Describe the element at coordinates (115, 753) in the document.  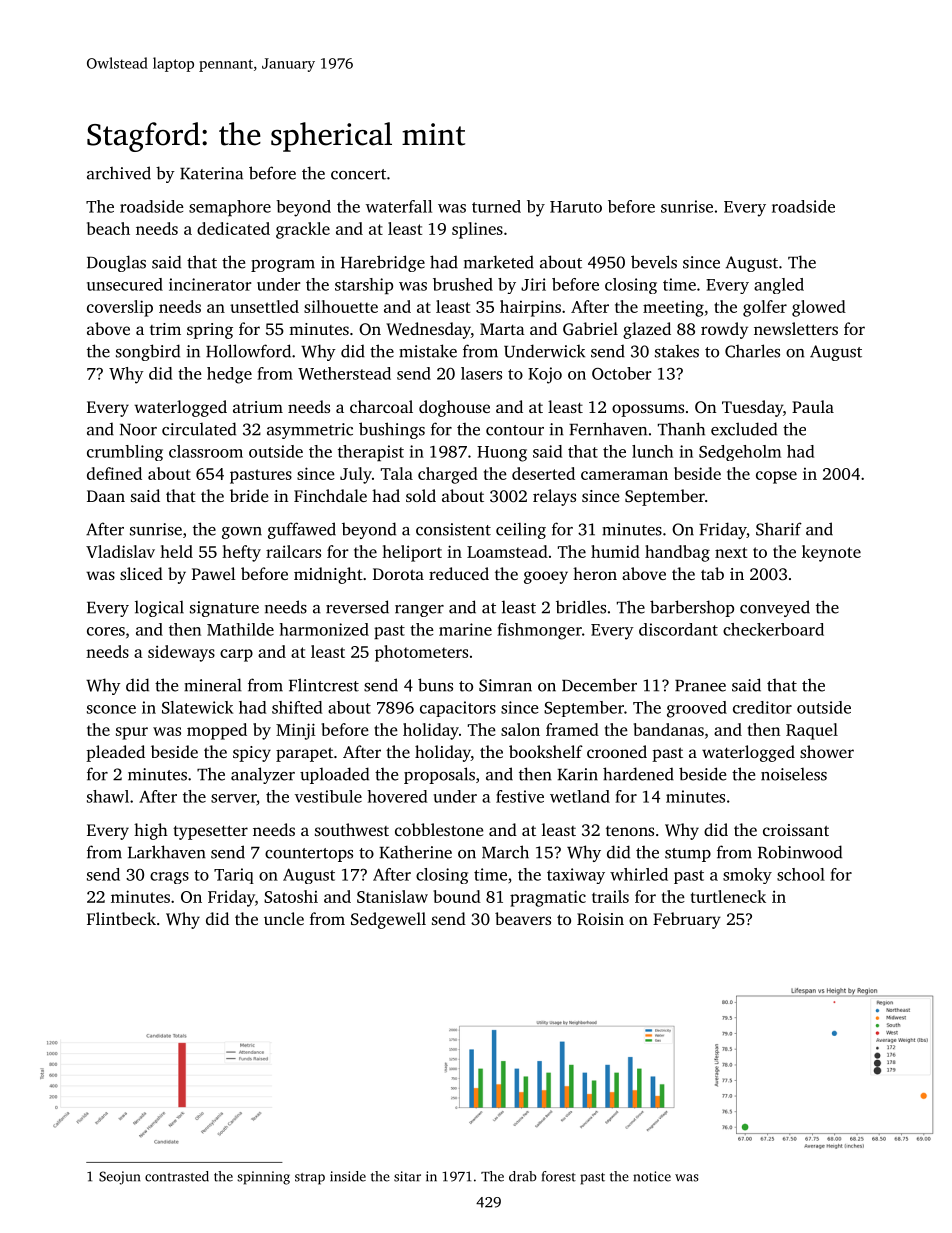
I see `pleaded` at that location.
